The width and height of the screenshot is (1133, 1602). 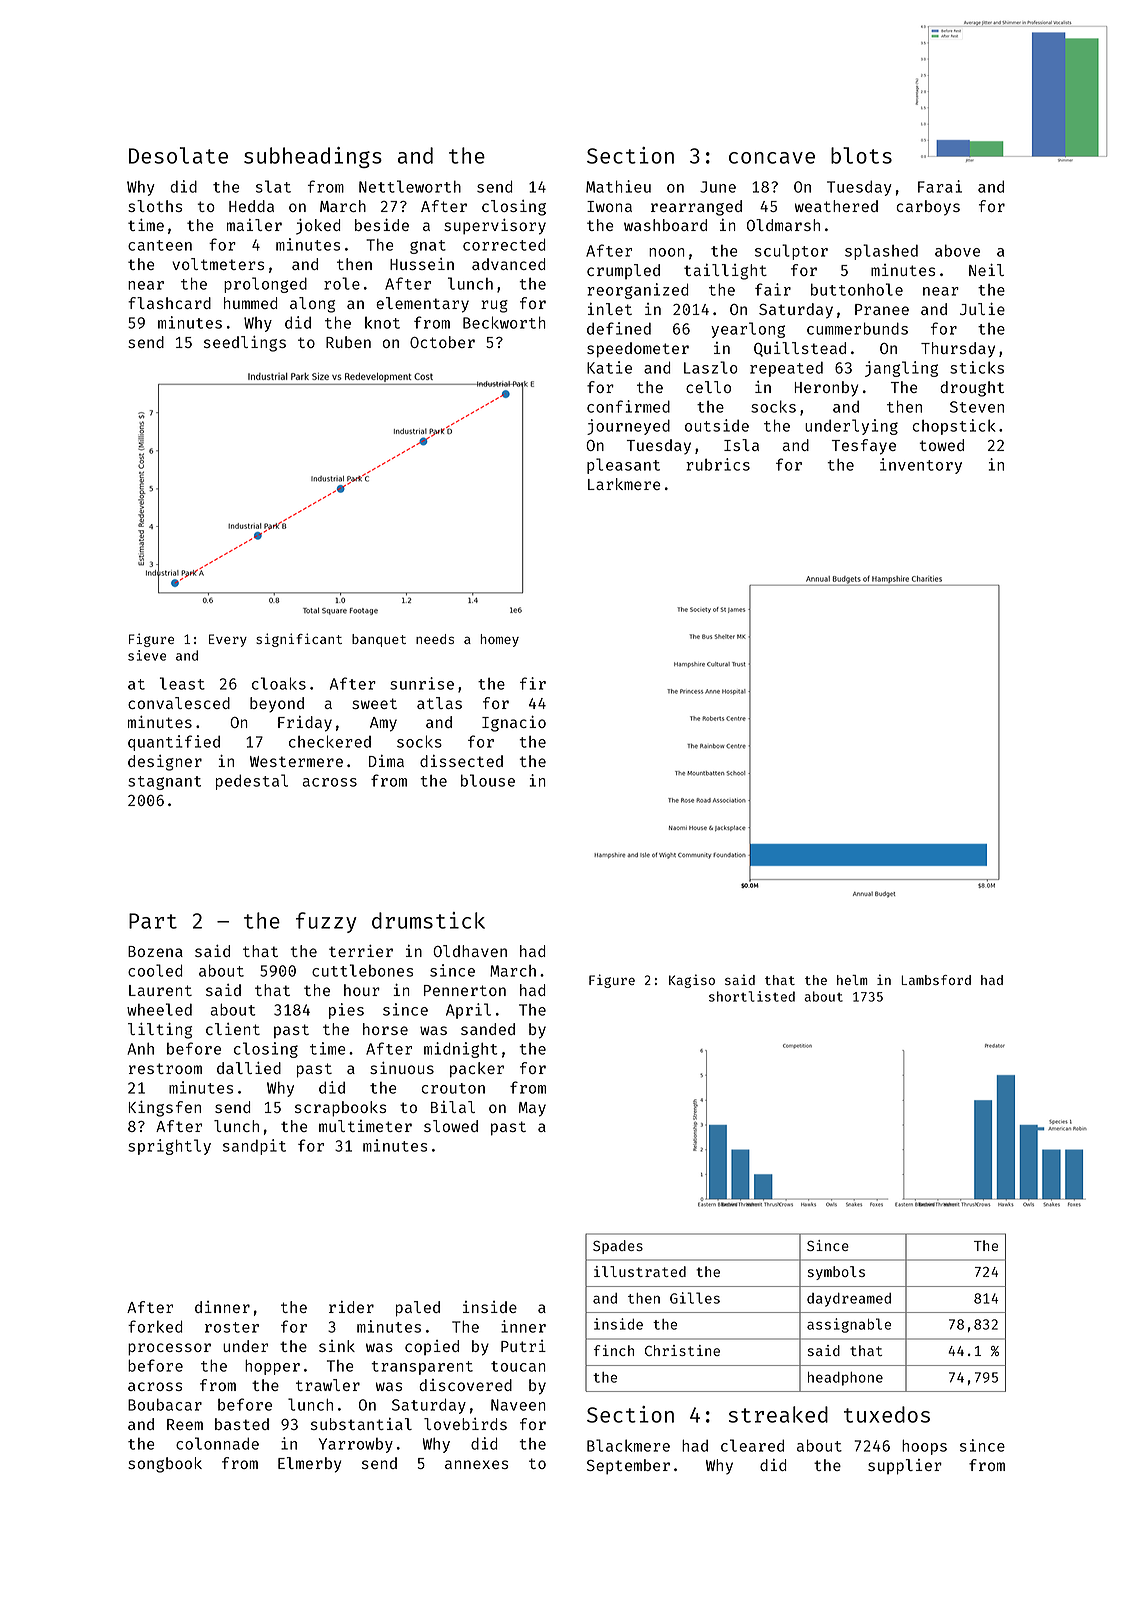 I want to click on Ignacio, so click(x=514, y=724).
